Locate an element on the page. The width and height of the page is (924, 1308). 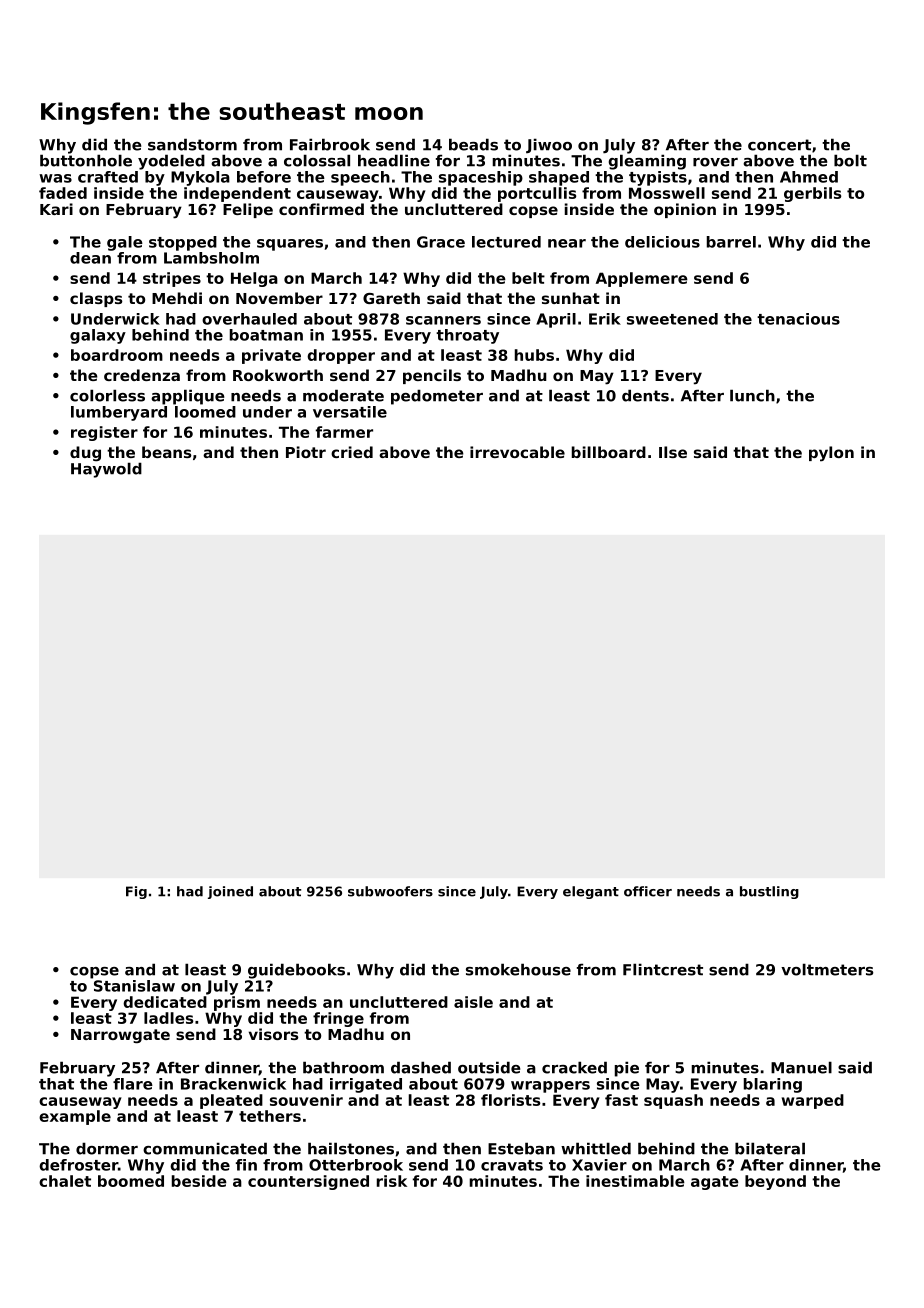
agate is located at coordinates (715, 1183).
